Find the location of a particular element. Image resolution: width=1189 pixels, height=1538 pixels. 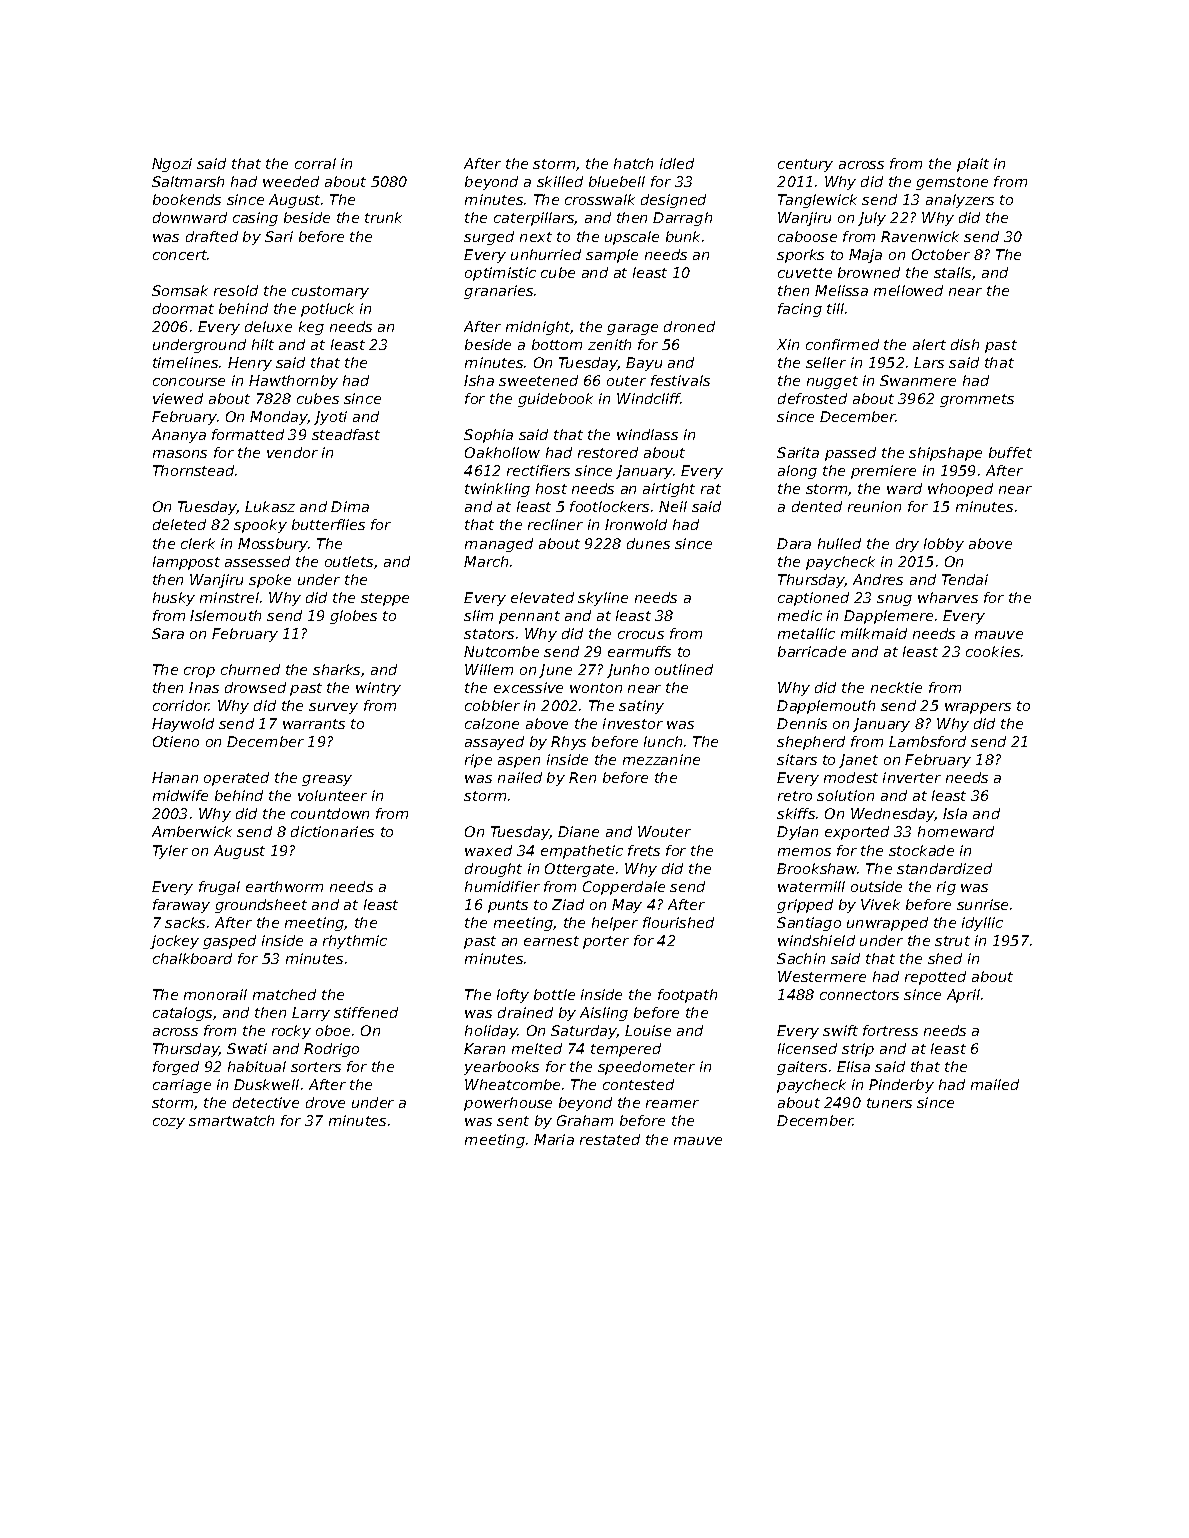

Lukasz is located at coordinates (270, 506).
